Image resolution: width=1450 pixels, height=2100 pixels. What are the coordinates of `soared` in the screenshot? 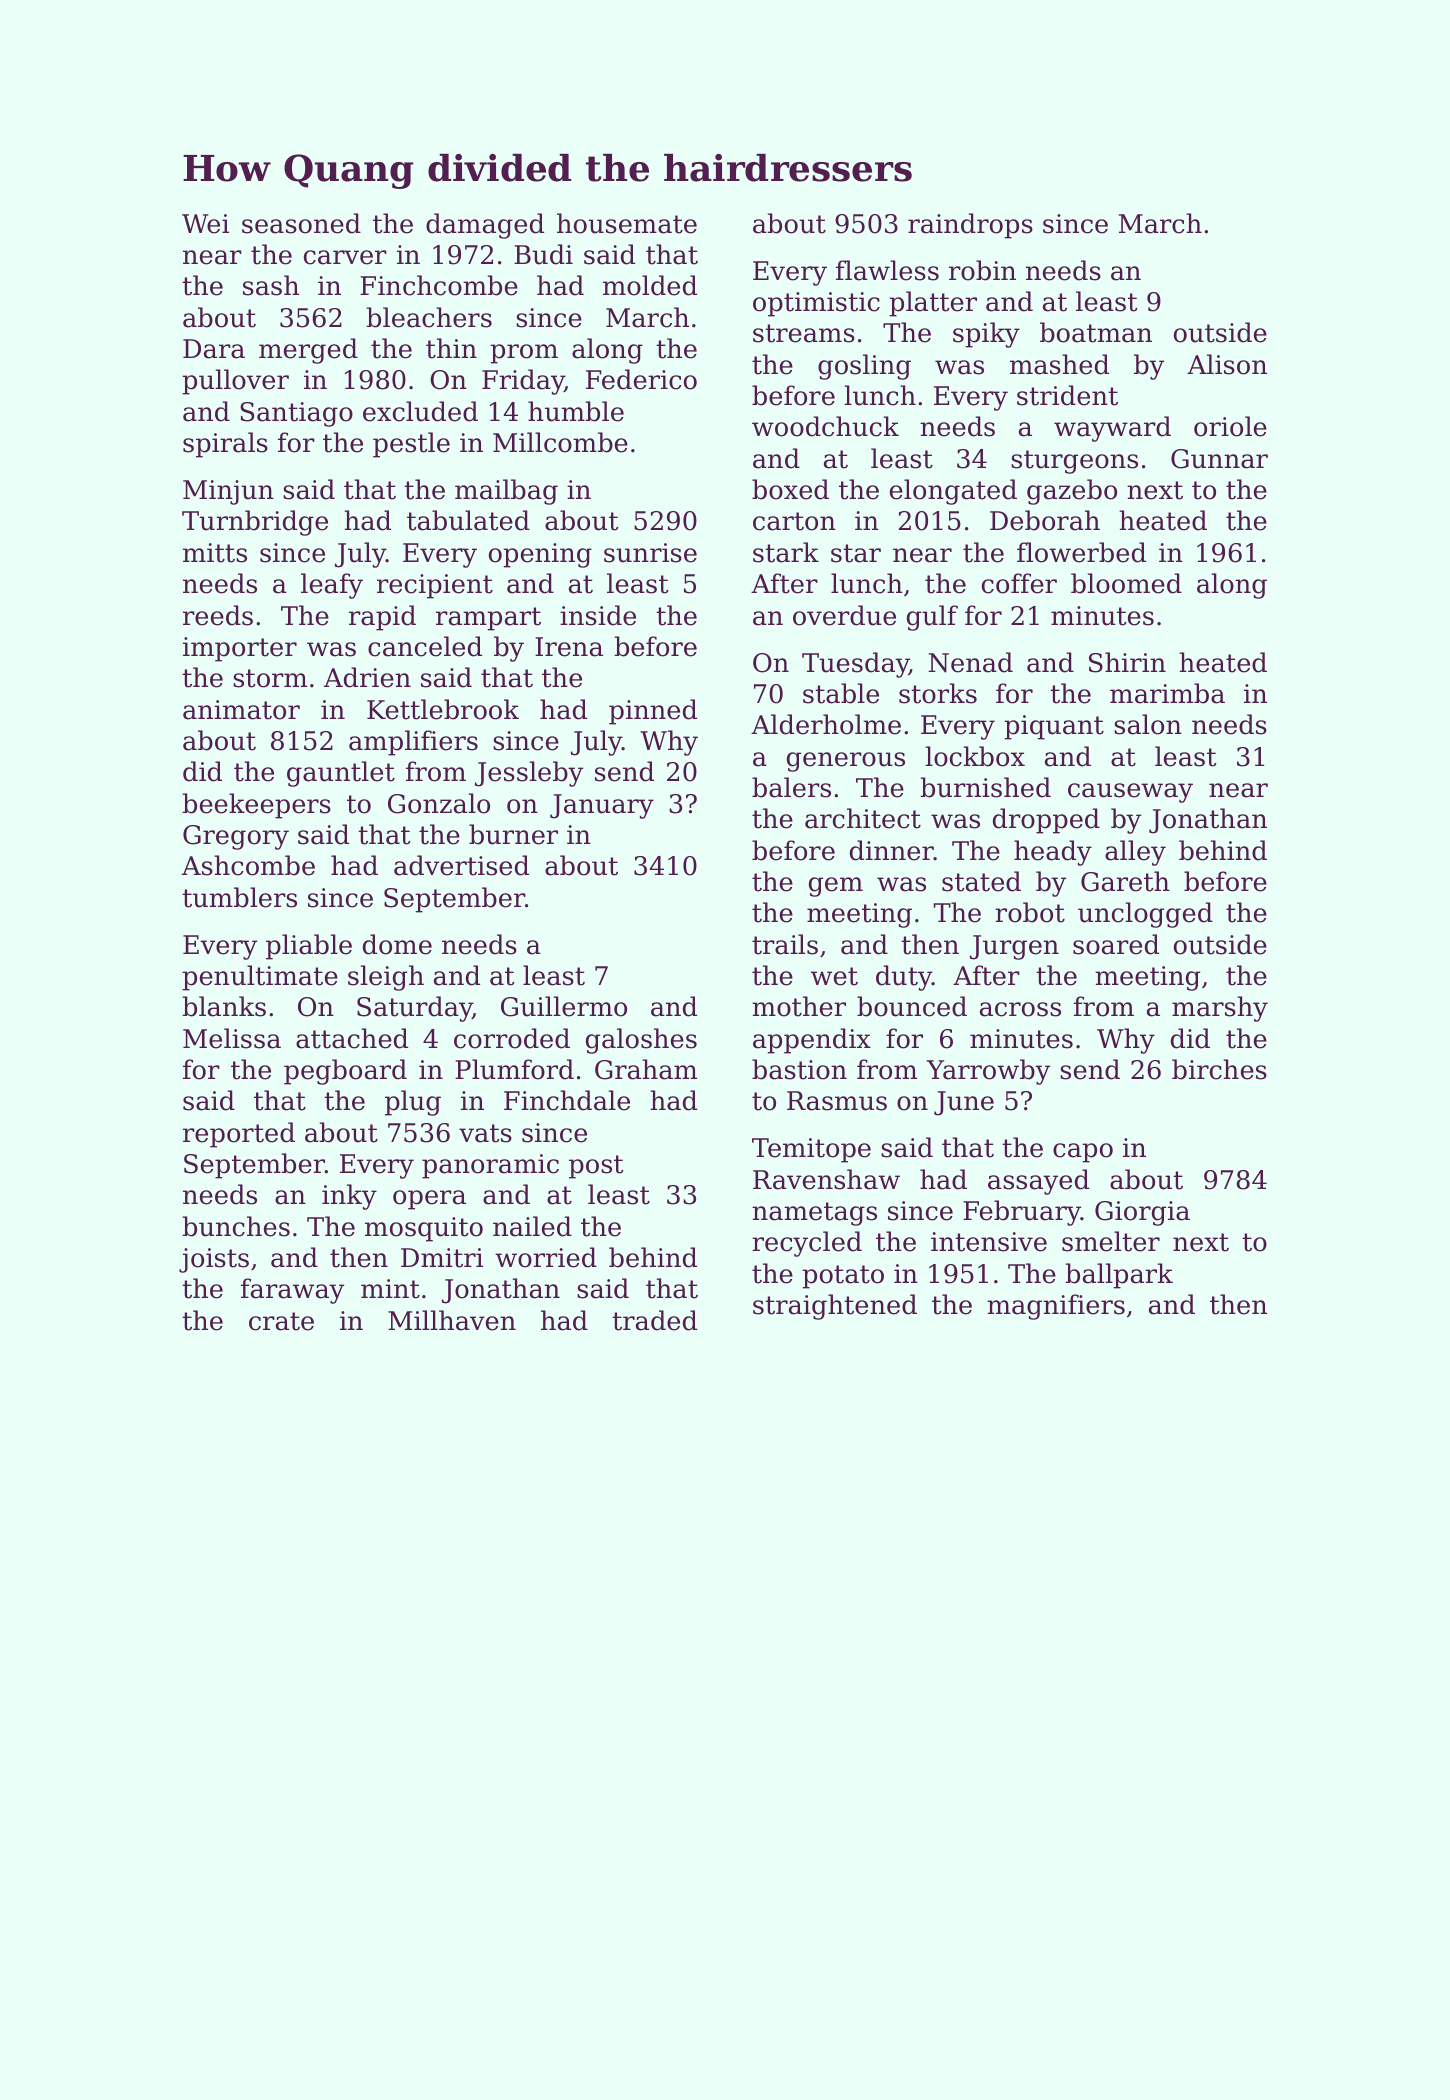 It's located at (1116, 944).
